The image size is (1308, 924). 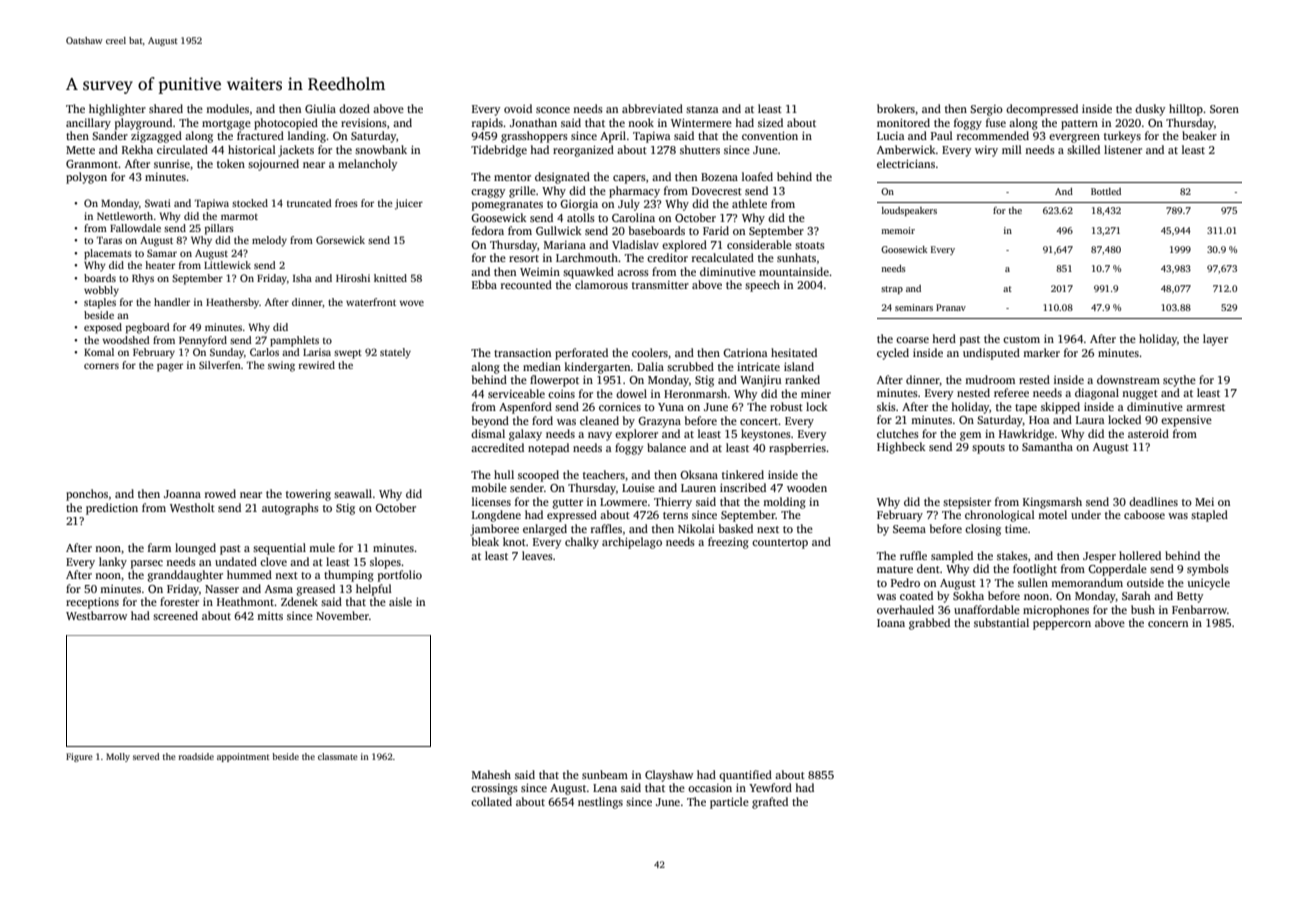 What do you see at coordinates (79, 757) in the screenshot?
I see `Figure` at bounding box center [79, 757].
